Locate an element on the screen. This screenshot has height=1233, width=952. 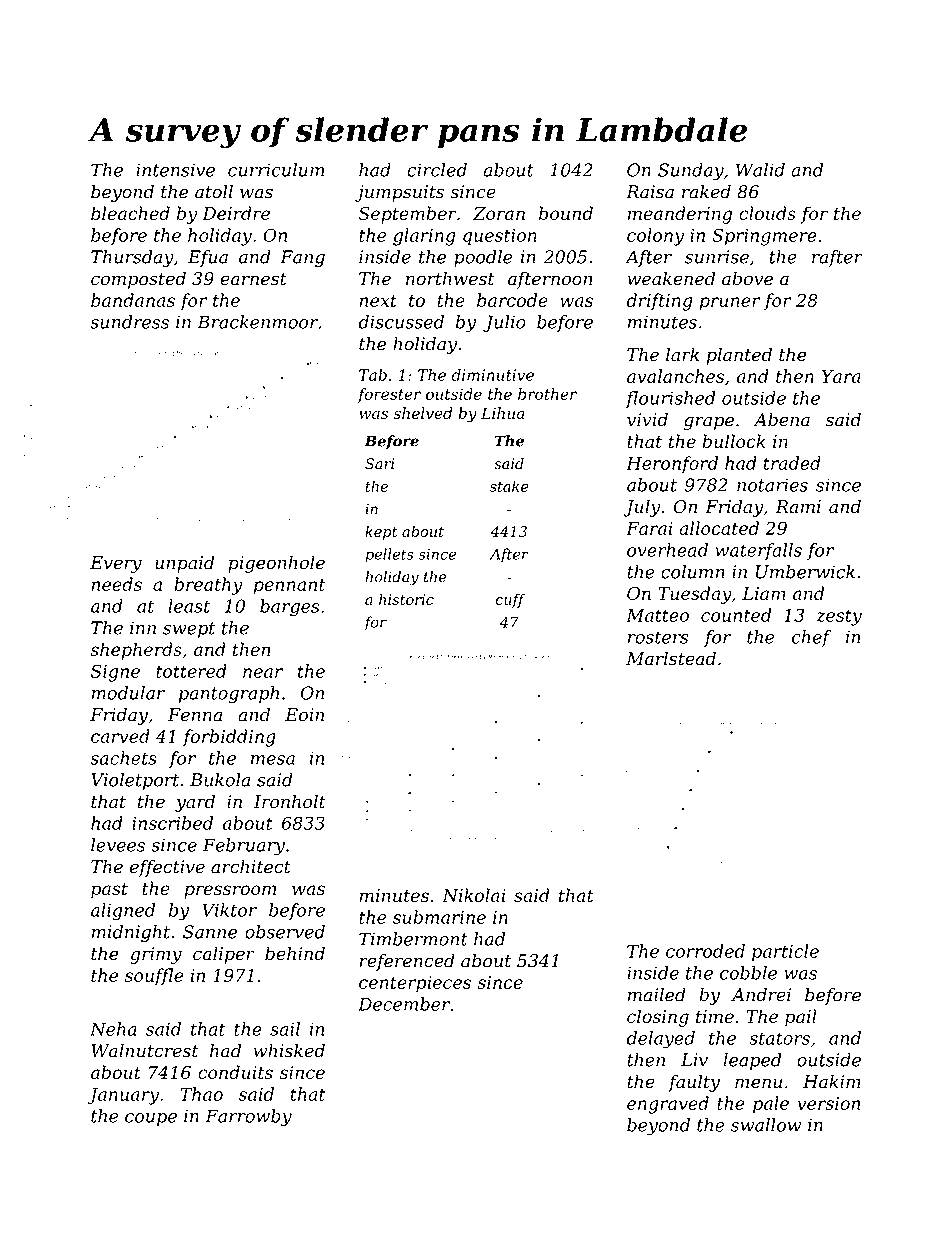
needs is located at coordinates (117, 584).
